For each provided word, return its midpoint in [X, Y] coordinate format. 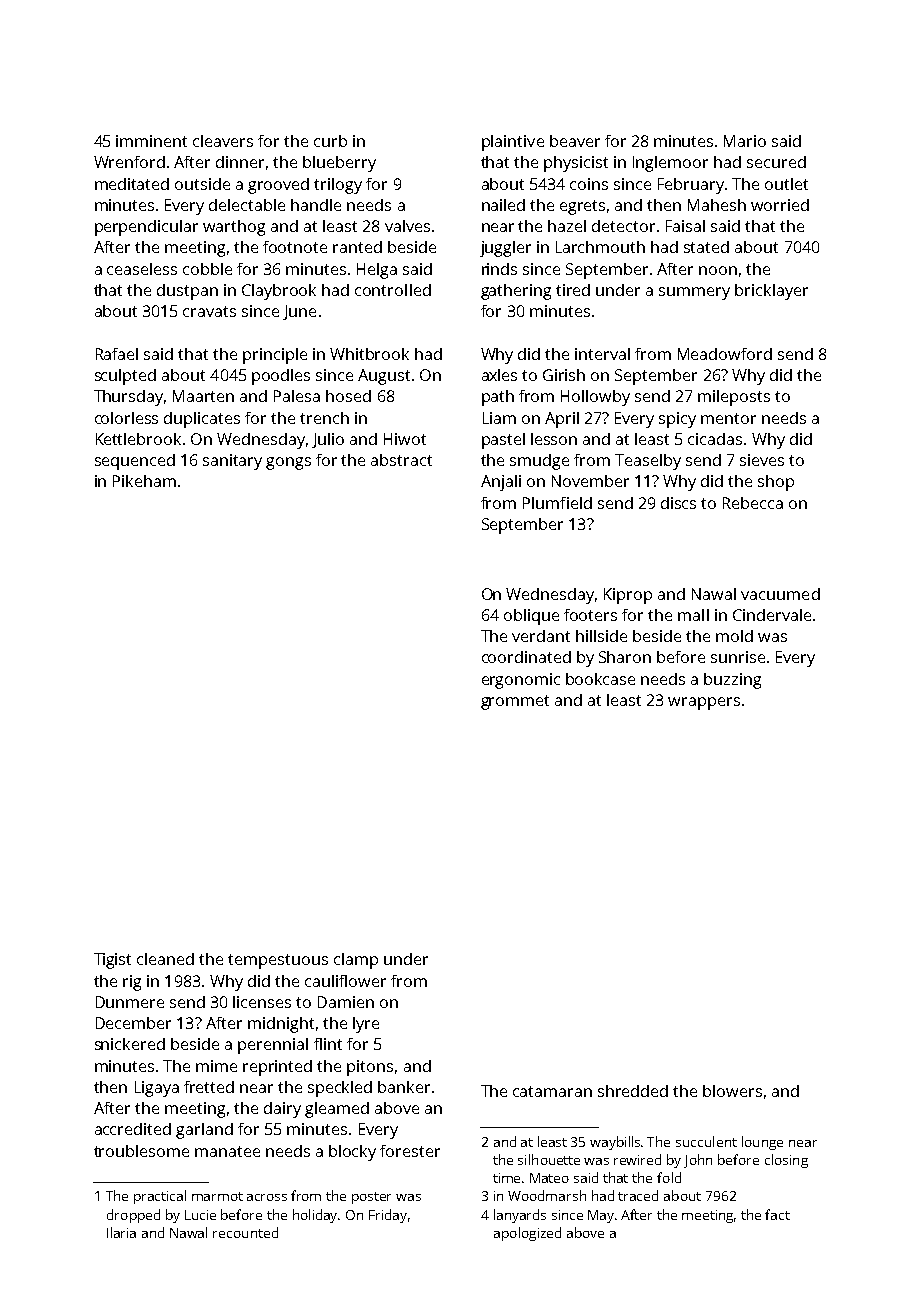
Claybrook [279, 292]
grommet [515, 702]
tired [573, 290]
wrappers [704, 703]
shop [776, 483]
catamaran [552, 1091]
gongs [288, 463]
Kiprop [628, 596]
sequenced [135, 462]
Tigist [112, 961]
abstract [401, 460]
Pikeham [144, 481]
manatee [227, 1151]
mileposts [734, 398]
